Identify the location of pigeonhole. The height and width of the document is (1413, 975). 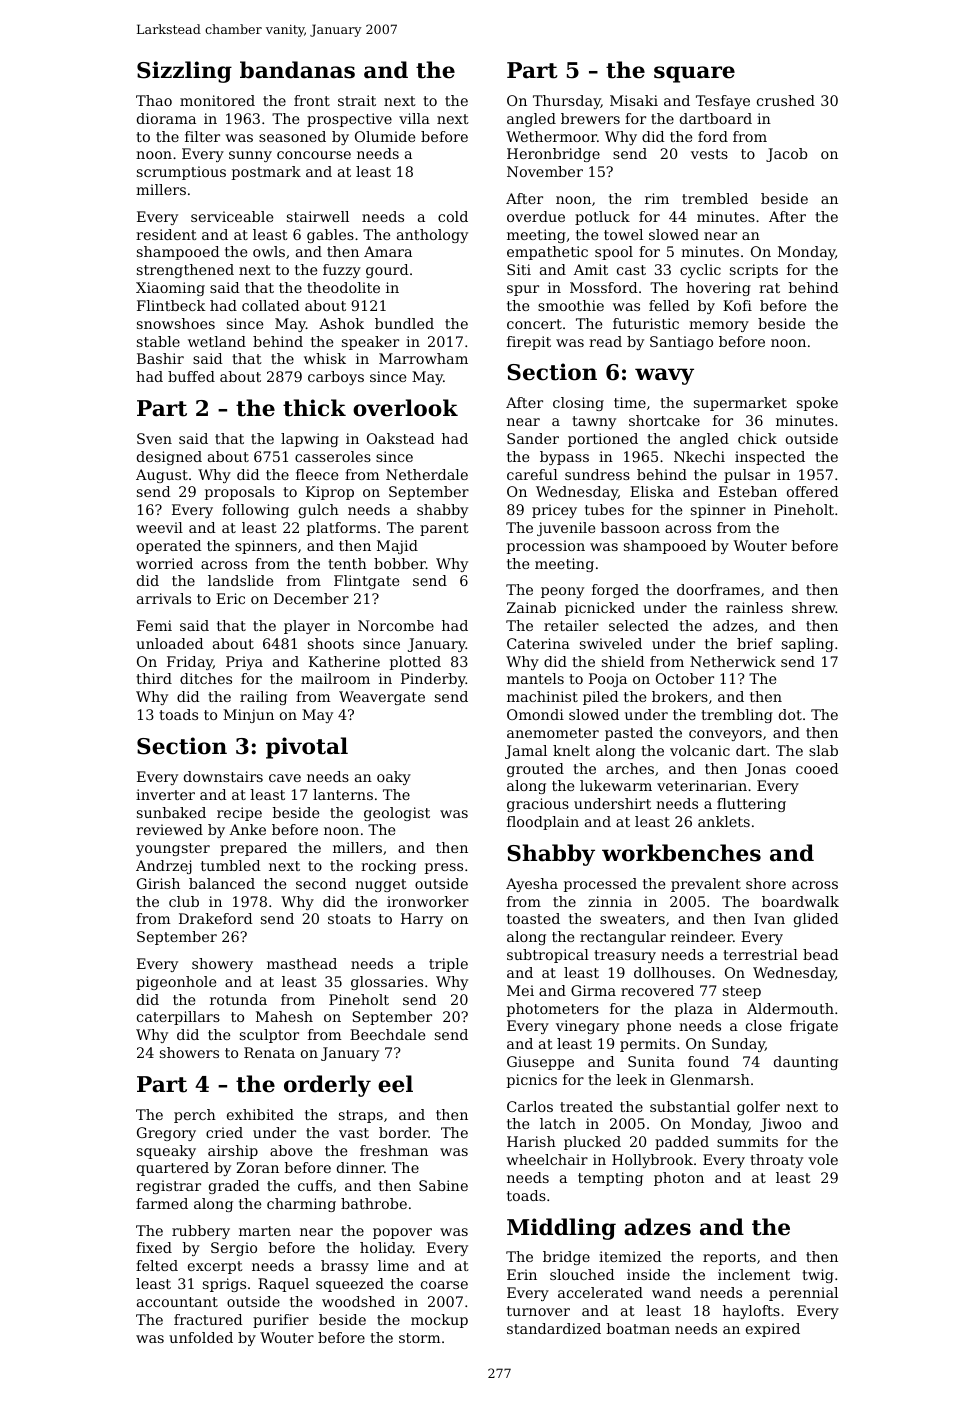
(176, 983).
